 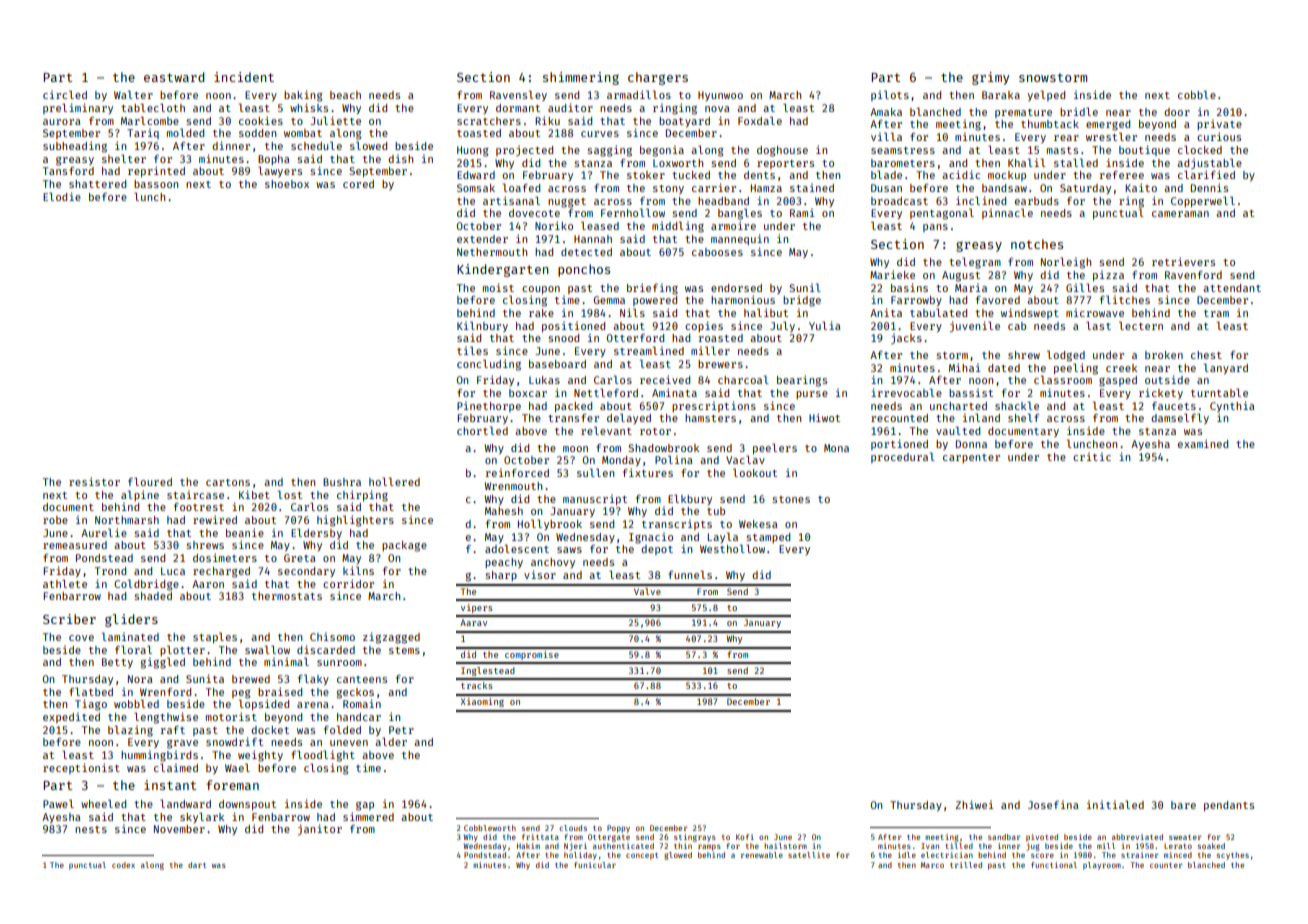 I want to click on Zhiwei, so click(x=974, y=804).
